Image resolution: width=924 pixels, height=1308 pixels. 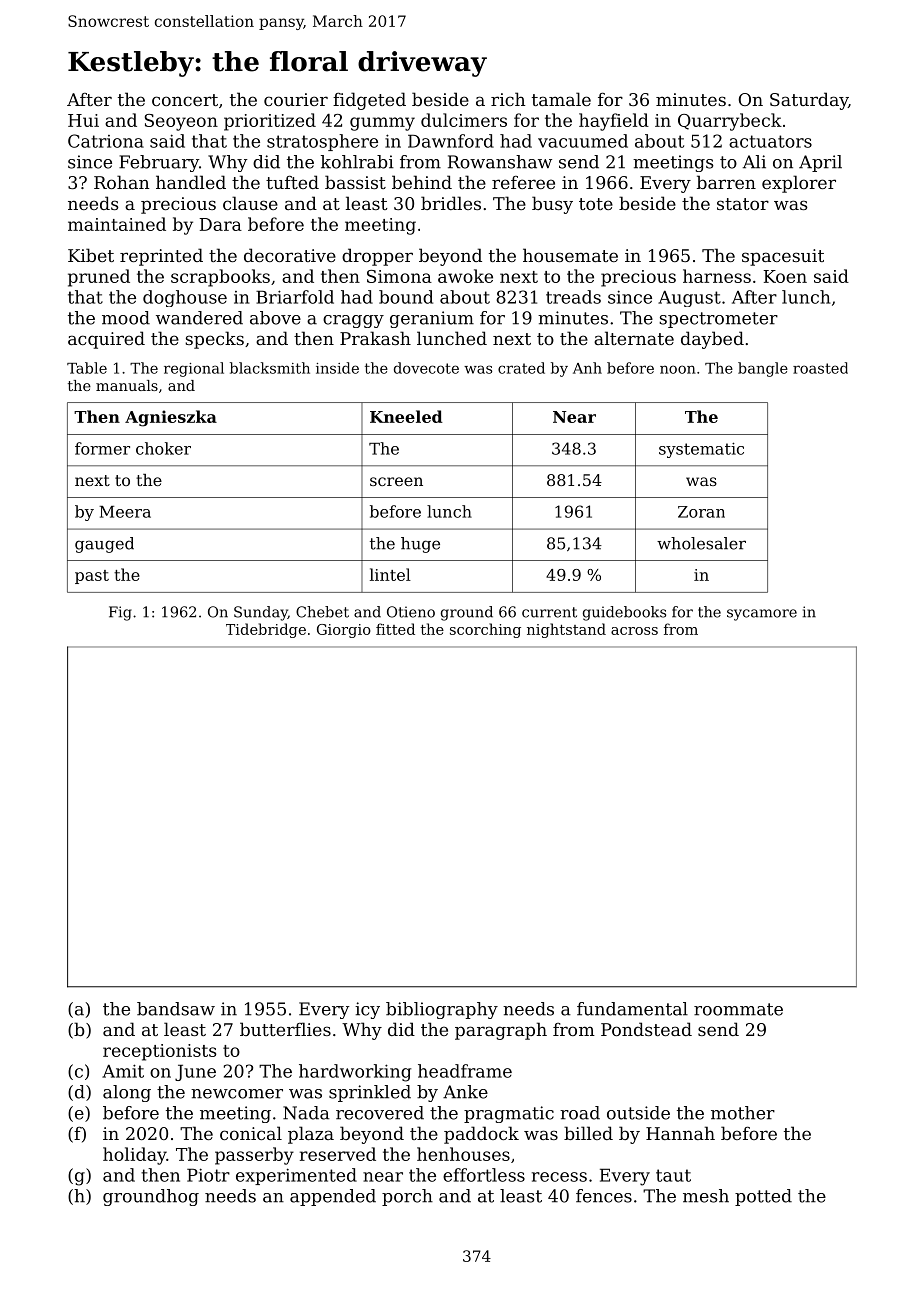 What do you see at coordinates (465, 1092) in the screenshot?
I see `Anke` at bounding box center [465, 1092].
